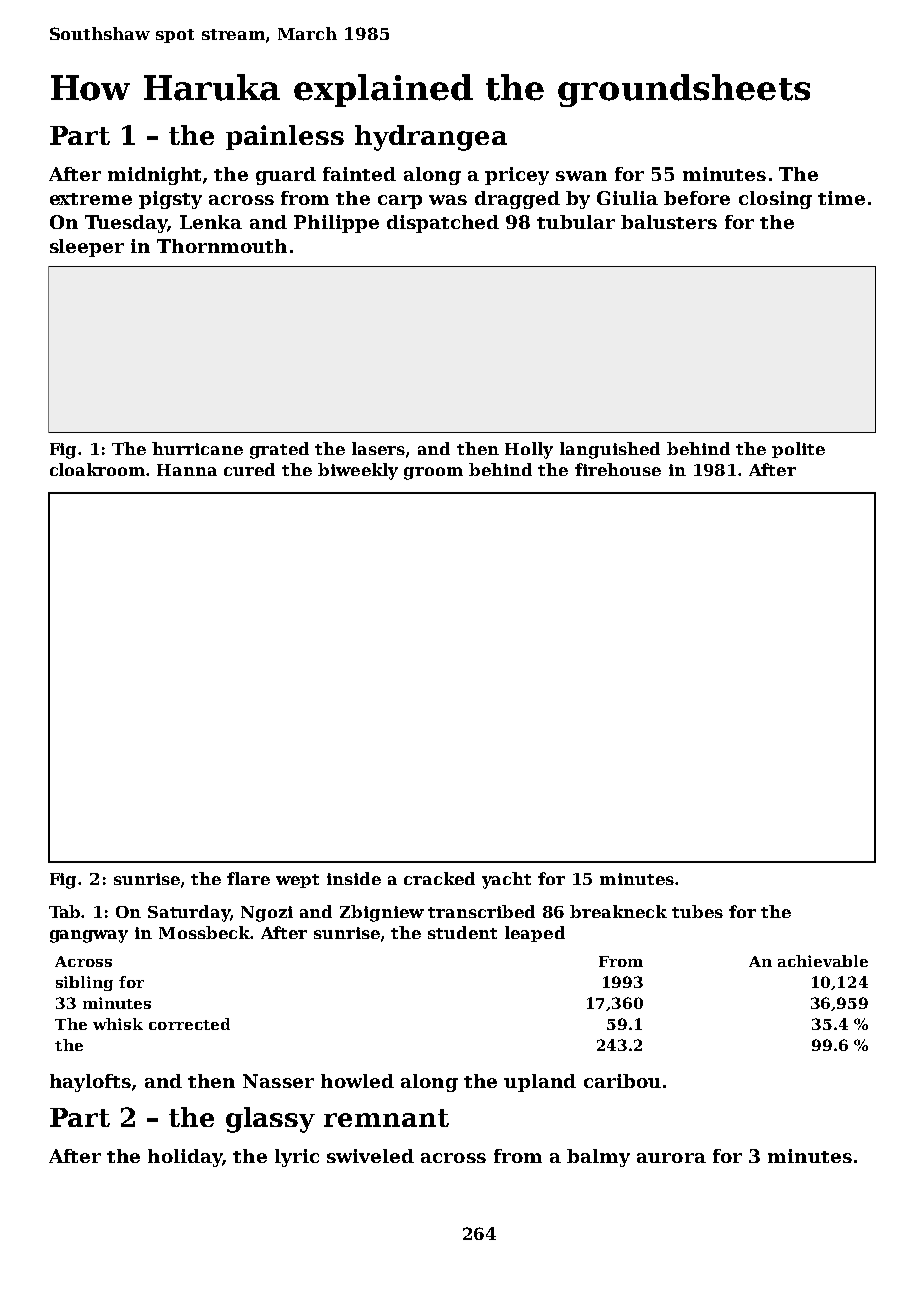 Image resolution: width=924 pixels, height=1314 pixels. Describe the element at coordinates (170, 200) in the image. I see `pigsty` at that location.
